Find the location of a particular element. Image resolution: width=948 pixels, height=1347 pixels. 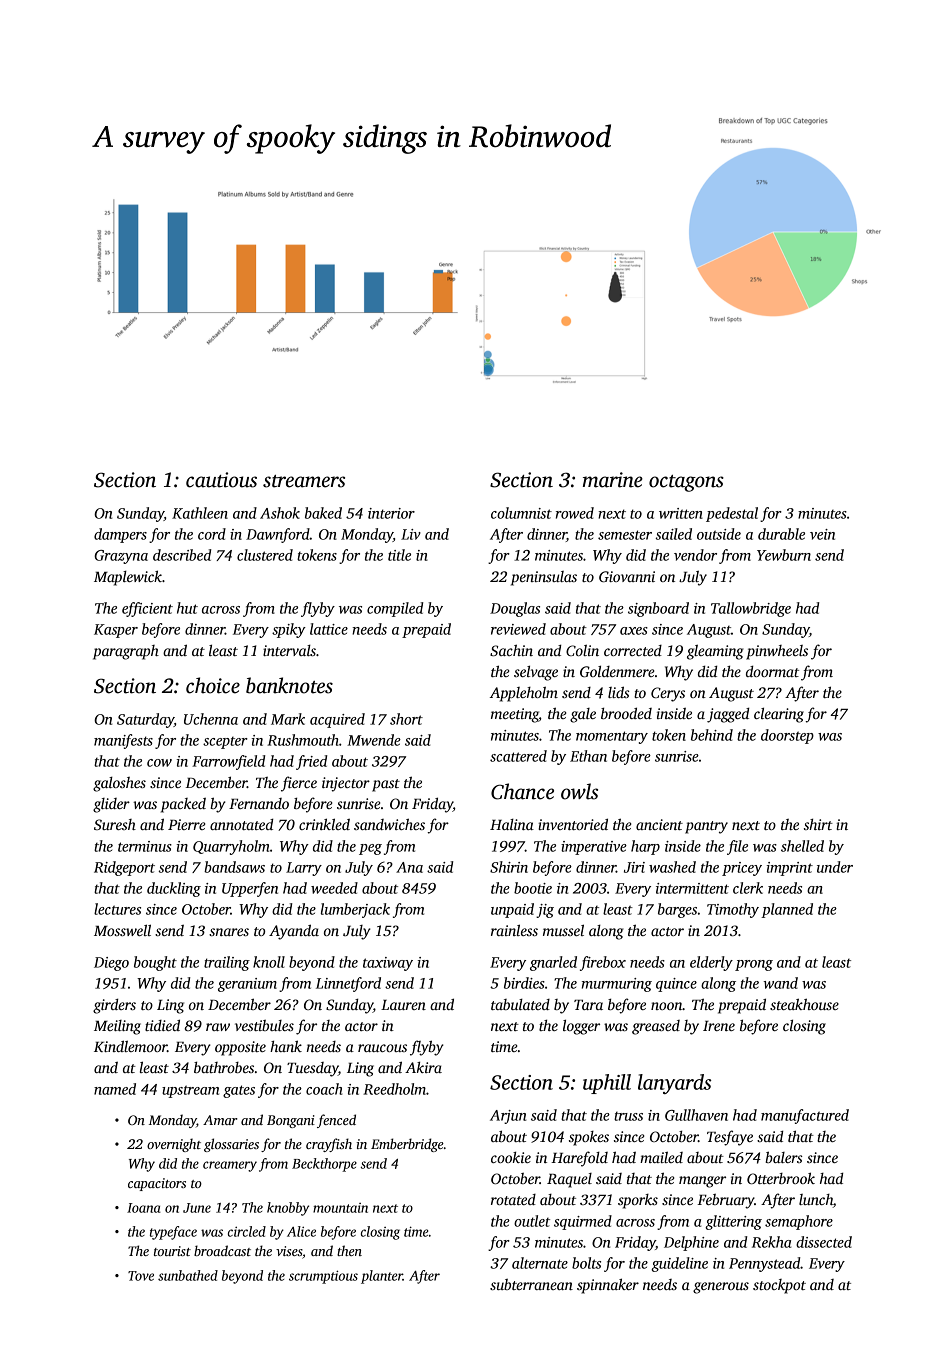

lunch is located at coordinates (816, 1201).
